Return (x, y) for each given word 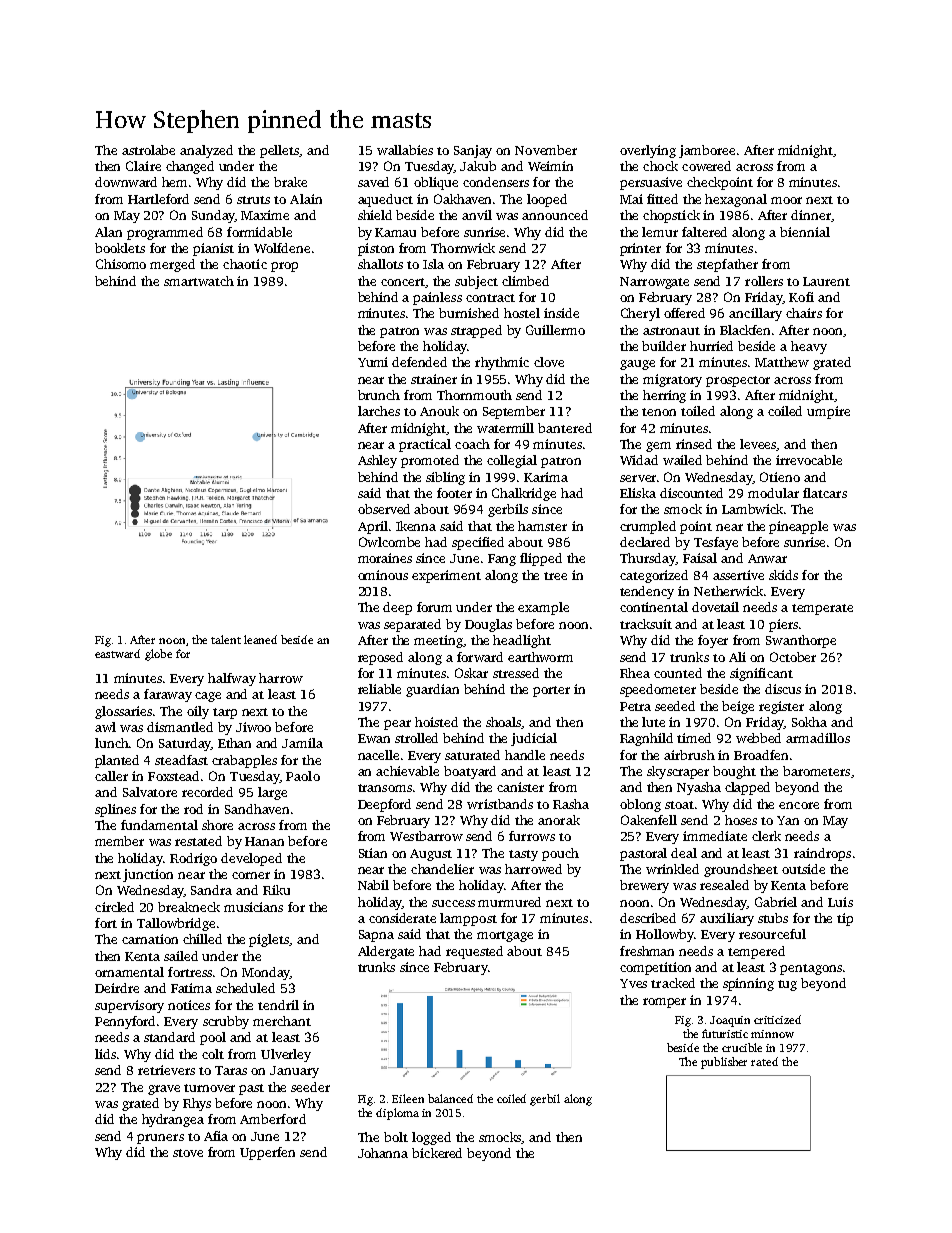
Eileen (408, 1098)
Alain (306, 199)
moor (786, 200)
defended (419, 362)
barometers (816, 771)
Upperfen (267, 1153)
